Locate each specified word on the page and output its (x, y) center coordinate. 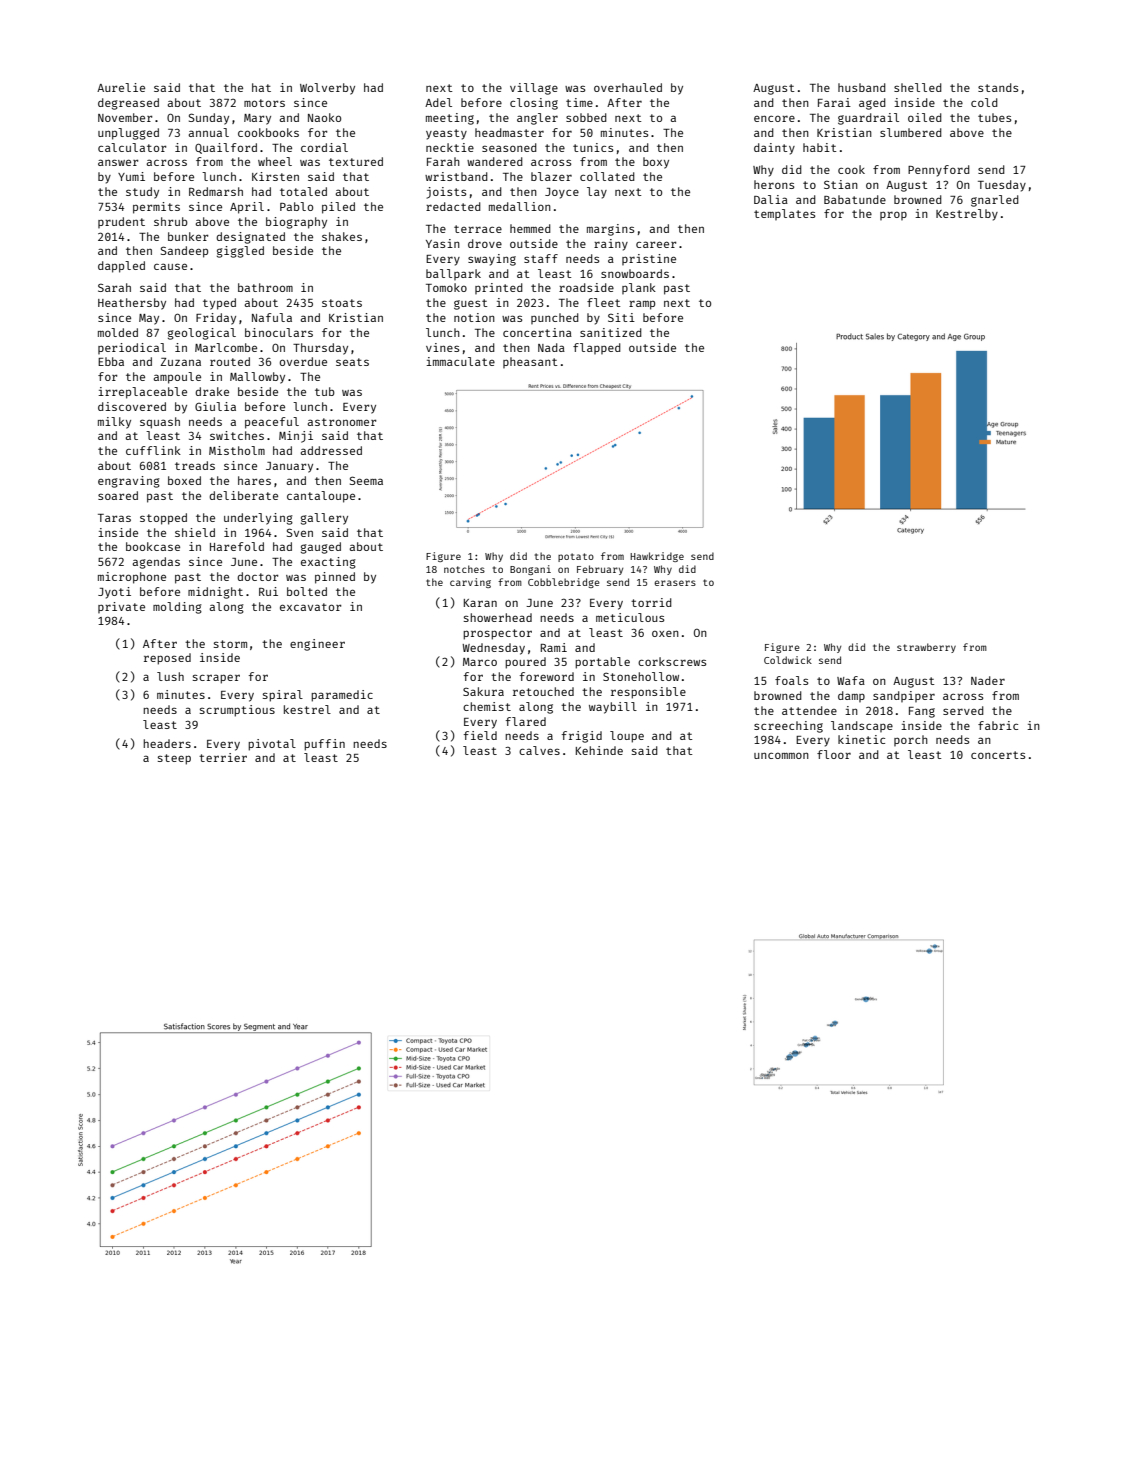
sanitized (611, 332)
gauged (321, 548)
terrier (223, 757)
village (534, 89)
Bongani (530, 570)
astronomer (342, 422)
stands (998, 87)
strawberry (926, 648)
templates (784, 214)
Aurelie (121, 87)
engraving (129, 482)
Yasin (443, 243)
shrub (171, 221)
